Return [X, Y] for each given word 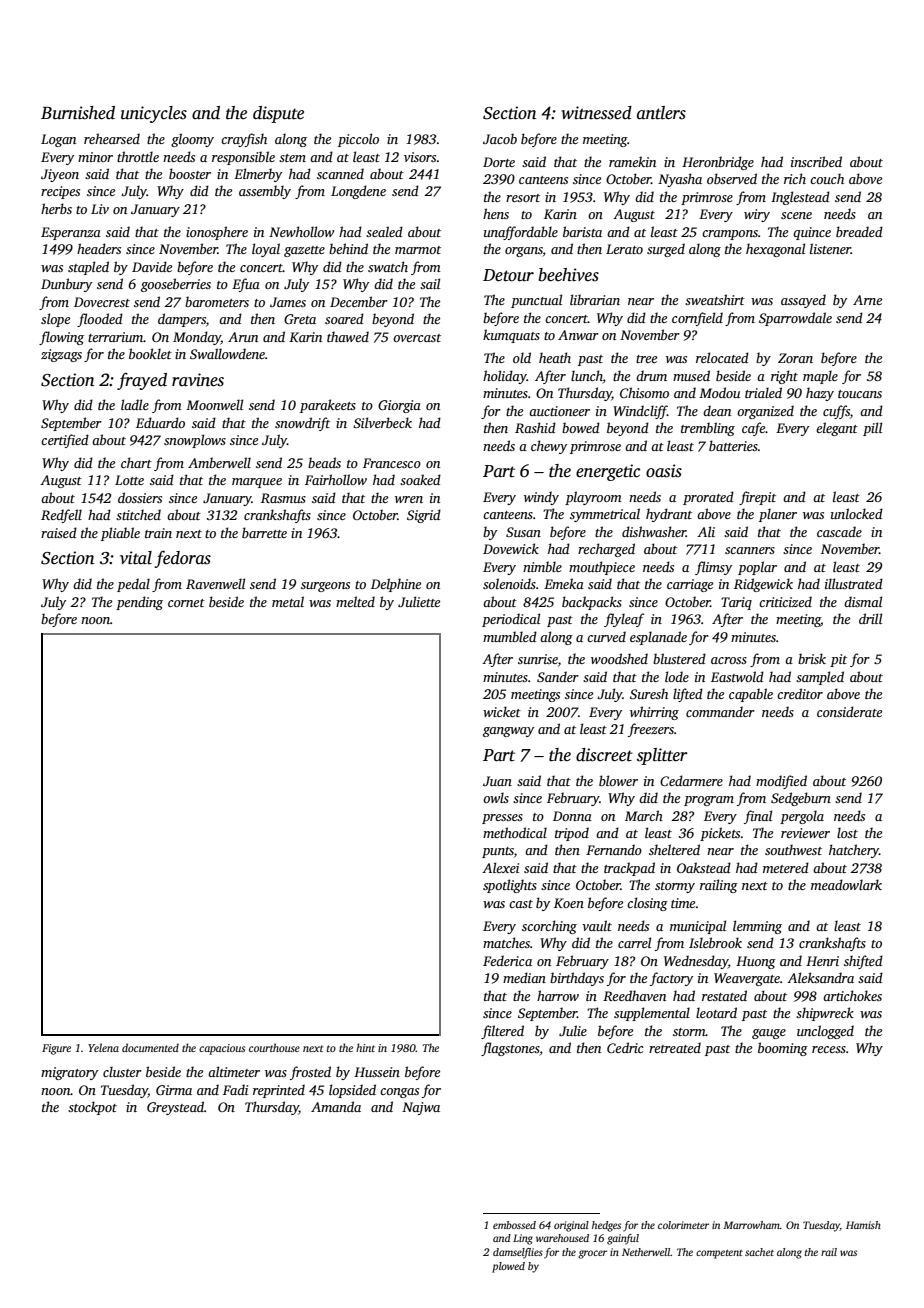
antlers [661, 113]
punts [498, 852]
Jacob [500, 138]
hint [365, 1047]
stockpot [92, 1108]
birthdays [577, 979]
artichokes [852, 995]
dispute [278, 114]
